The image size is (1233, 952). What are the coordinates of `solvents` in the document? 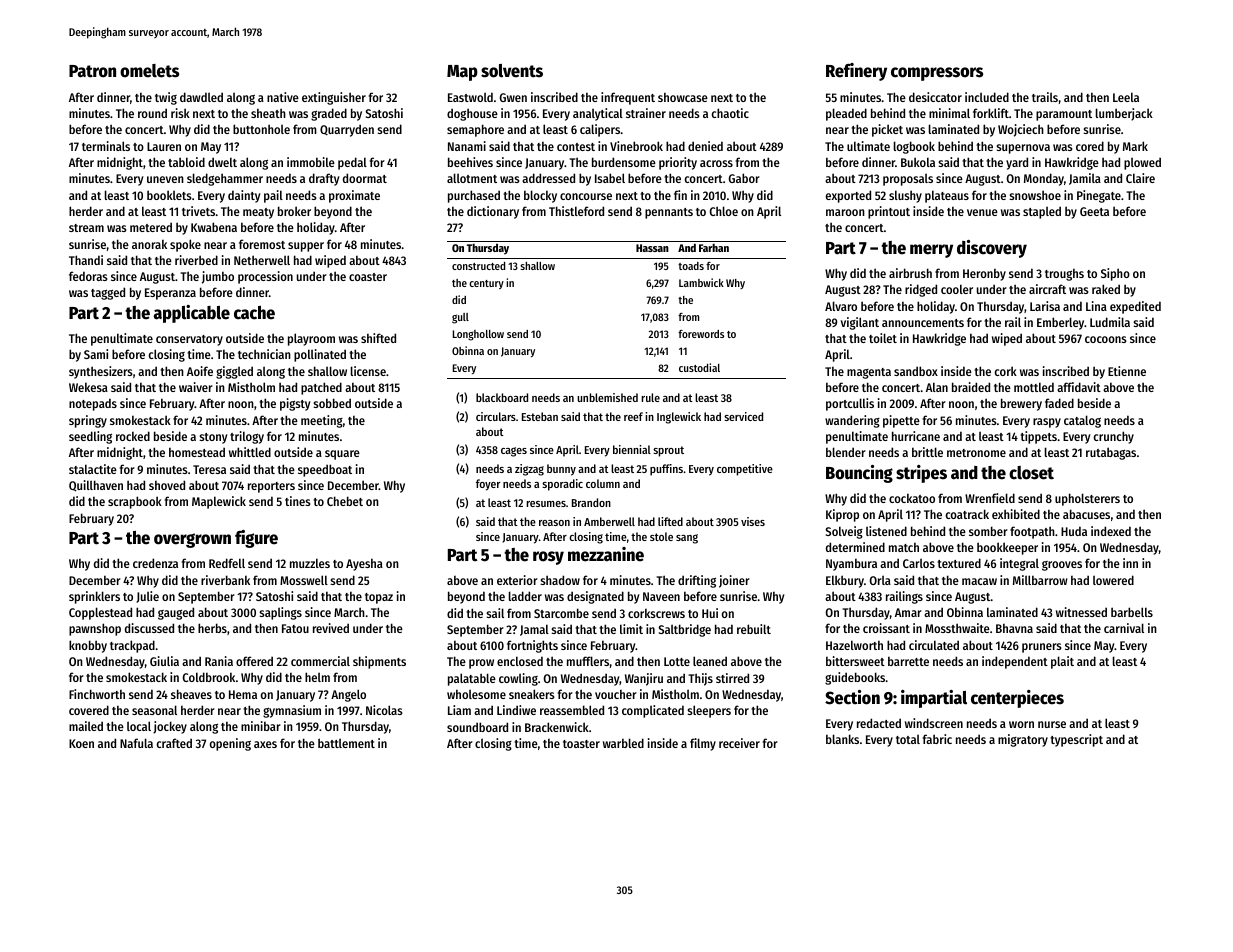 It's located at (512, 71).
